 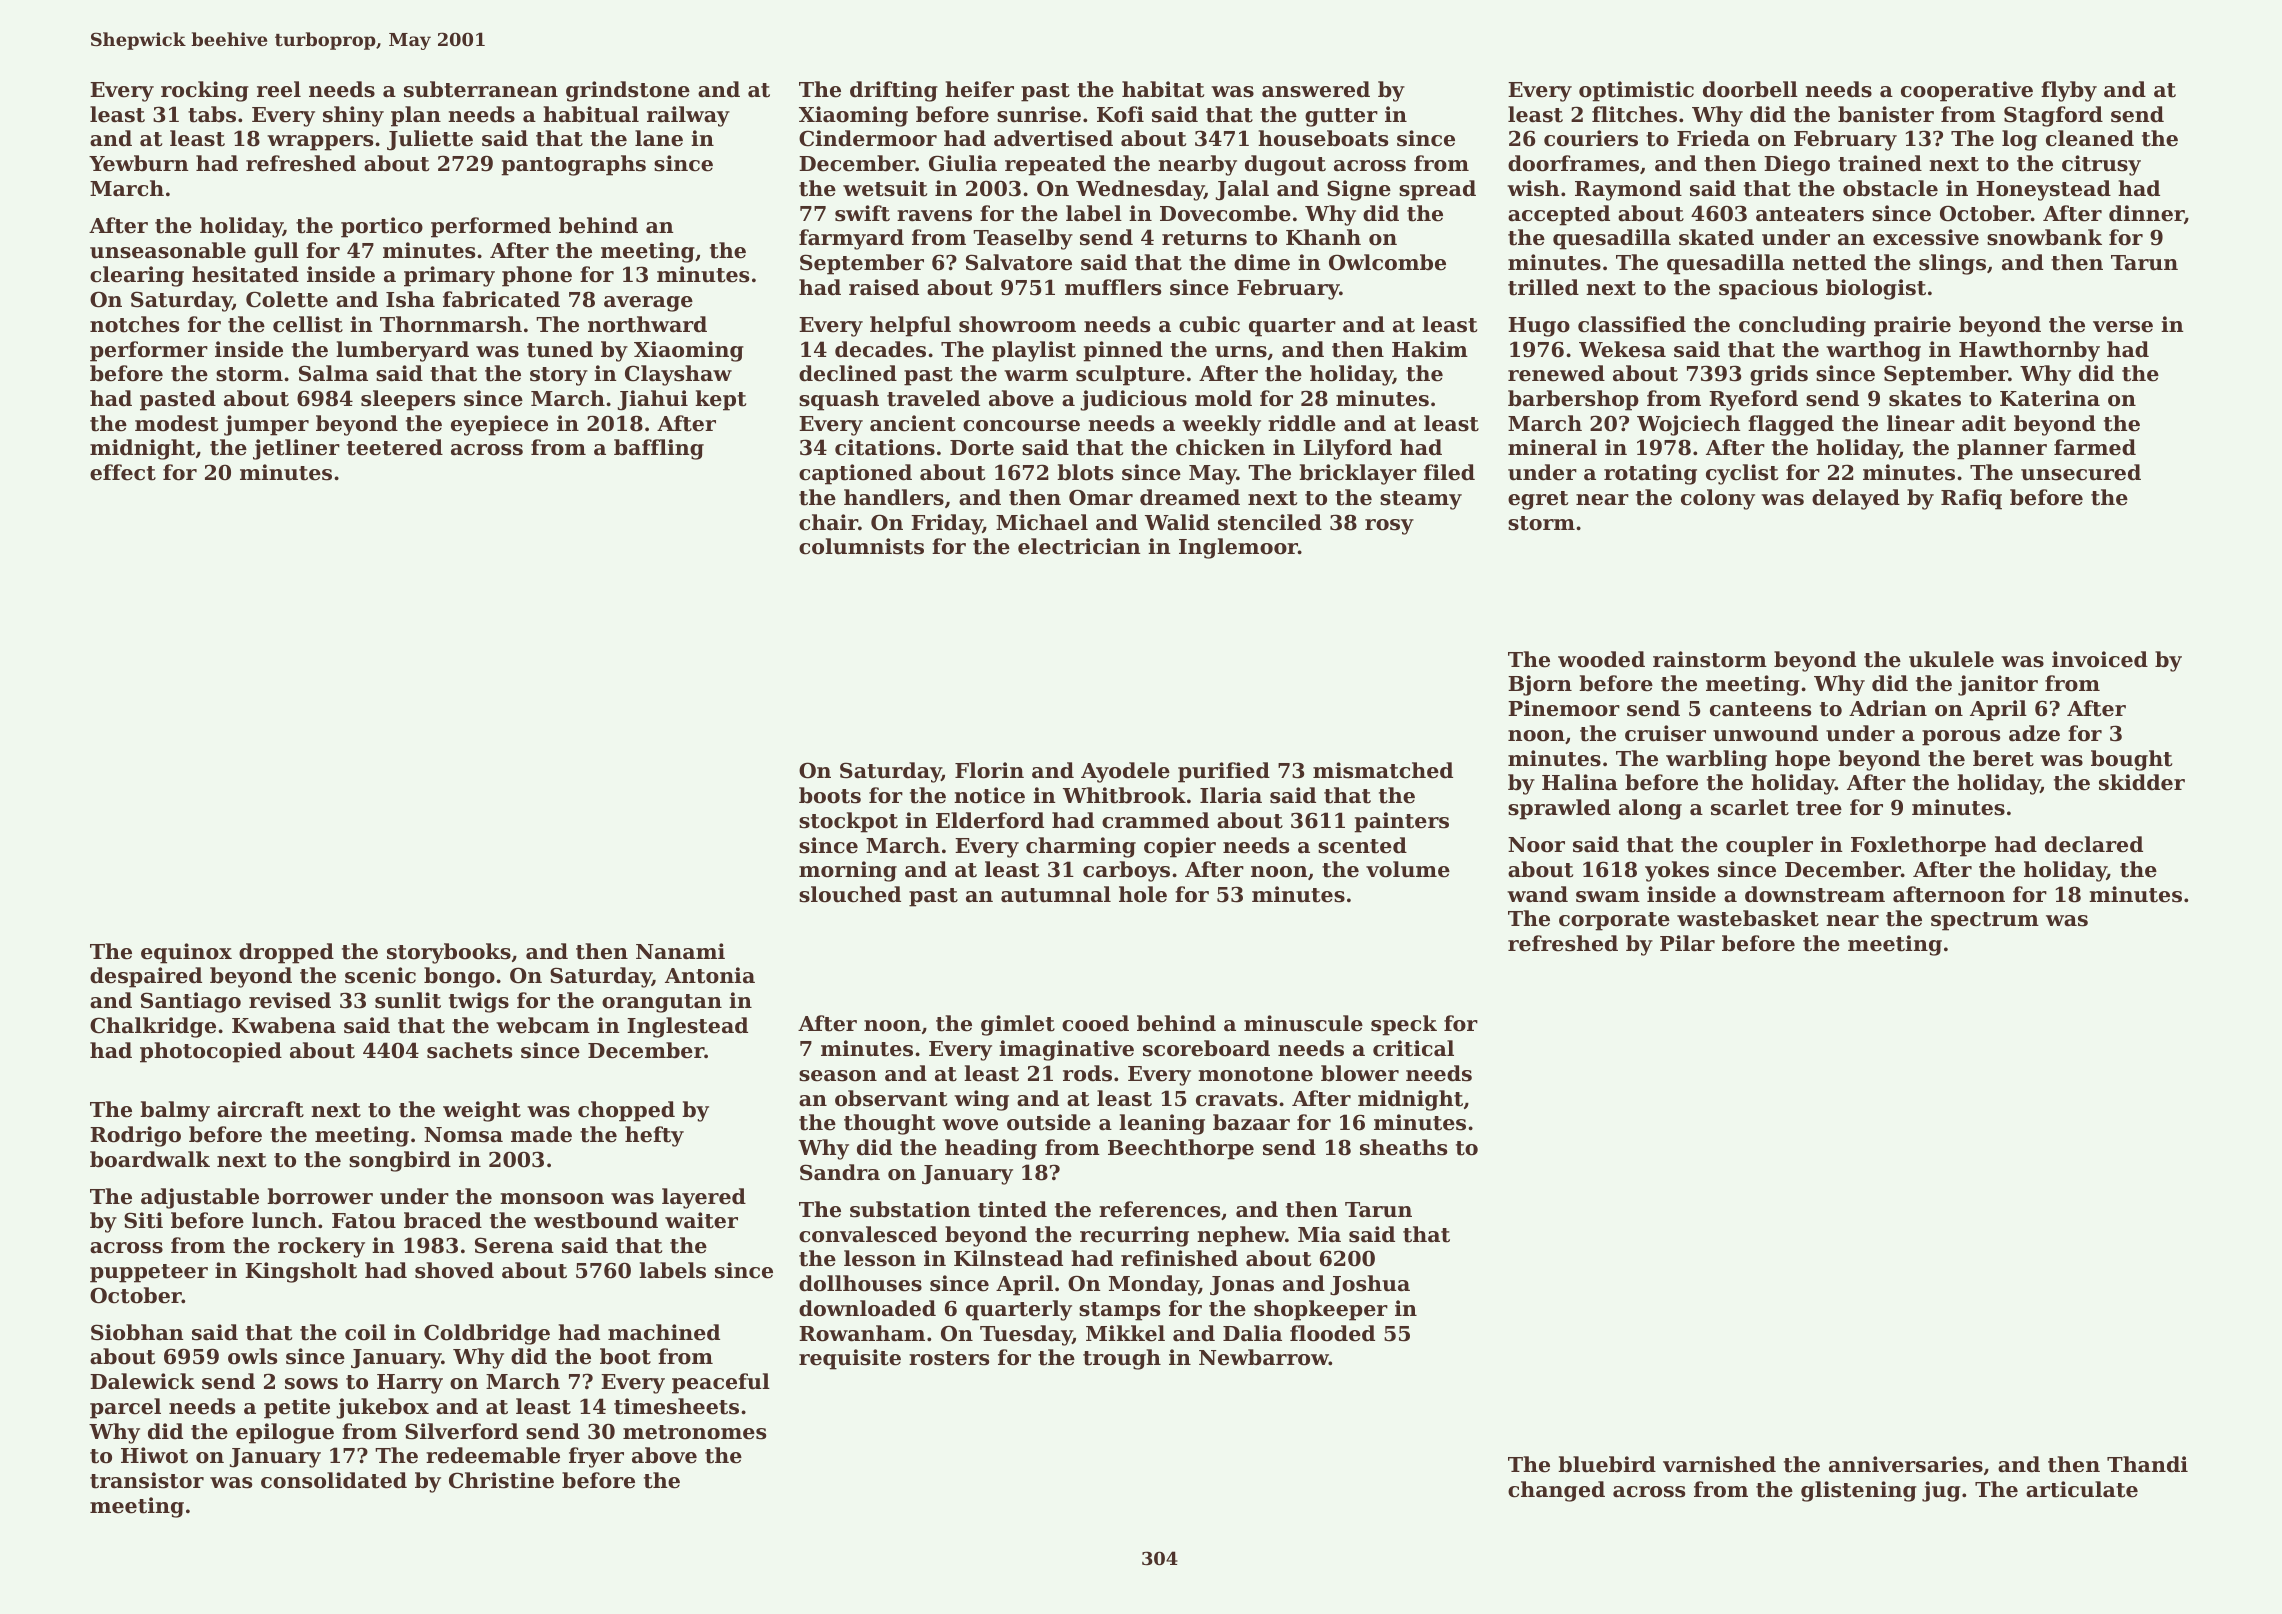 What do you see at coordinates (123, 472) in the document?
I see `effect` at bounding box center [123, 472].
